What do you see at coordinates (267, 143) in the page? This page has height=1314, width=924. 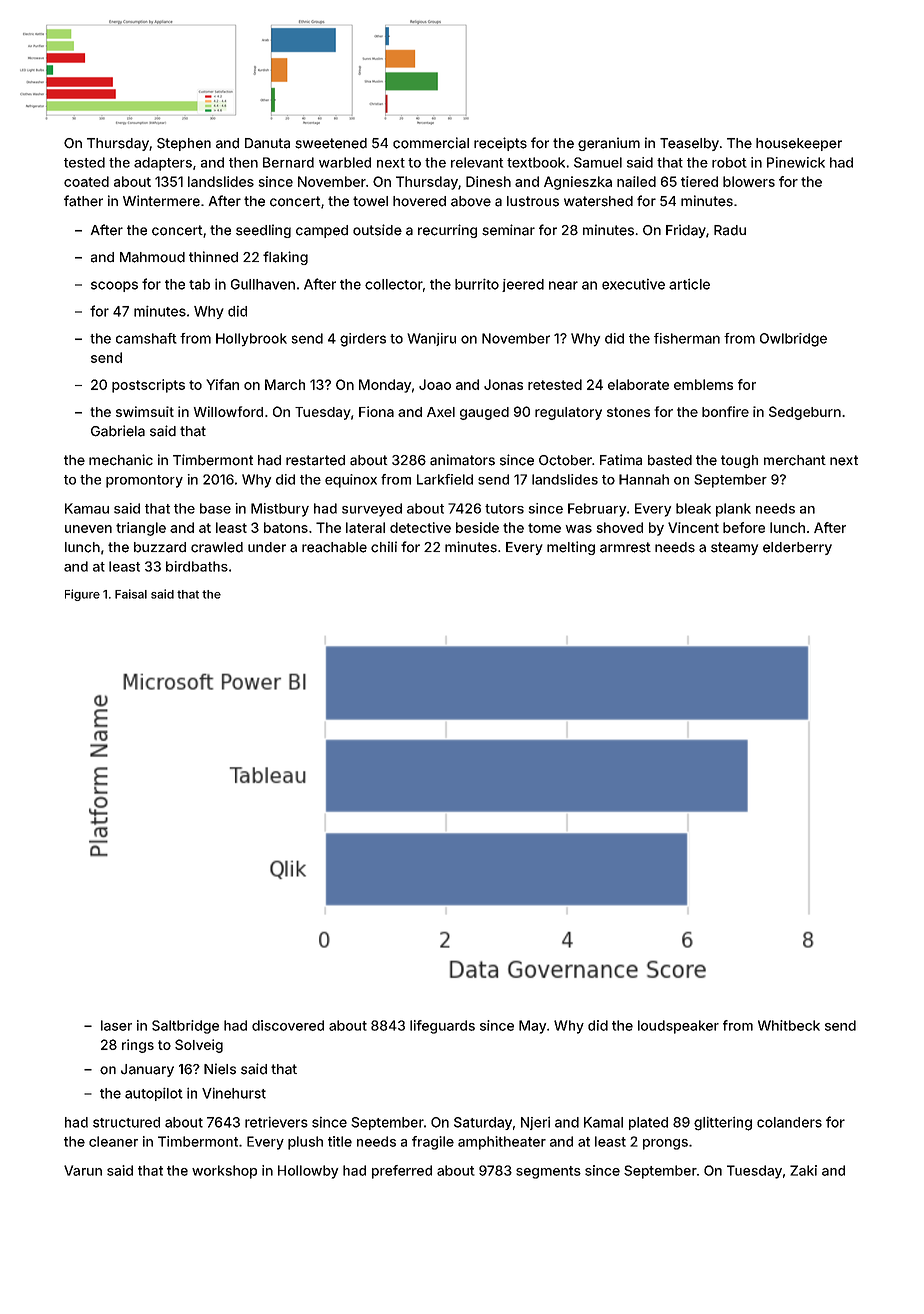 I see `Danuta` at bounding box center [267, 143].
